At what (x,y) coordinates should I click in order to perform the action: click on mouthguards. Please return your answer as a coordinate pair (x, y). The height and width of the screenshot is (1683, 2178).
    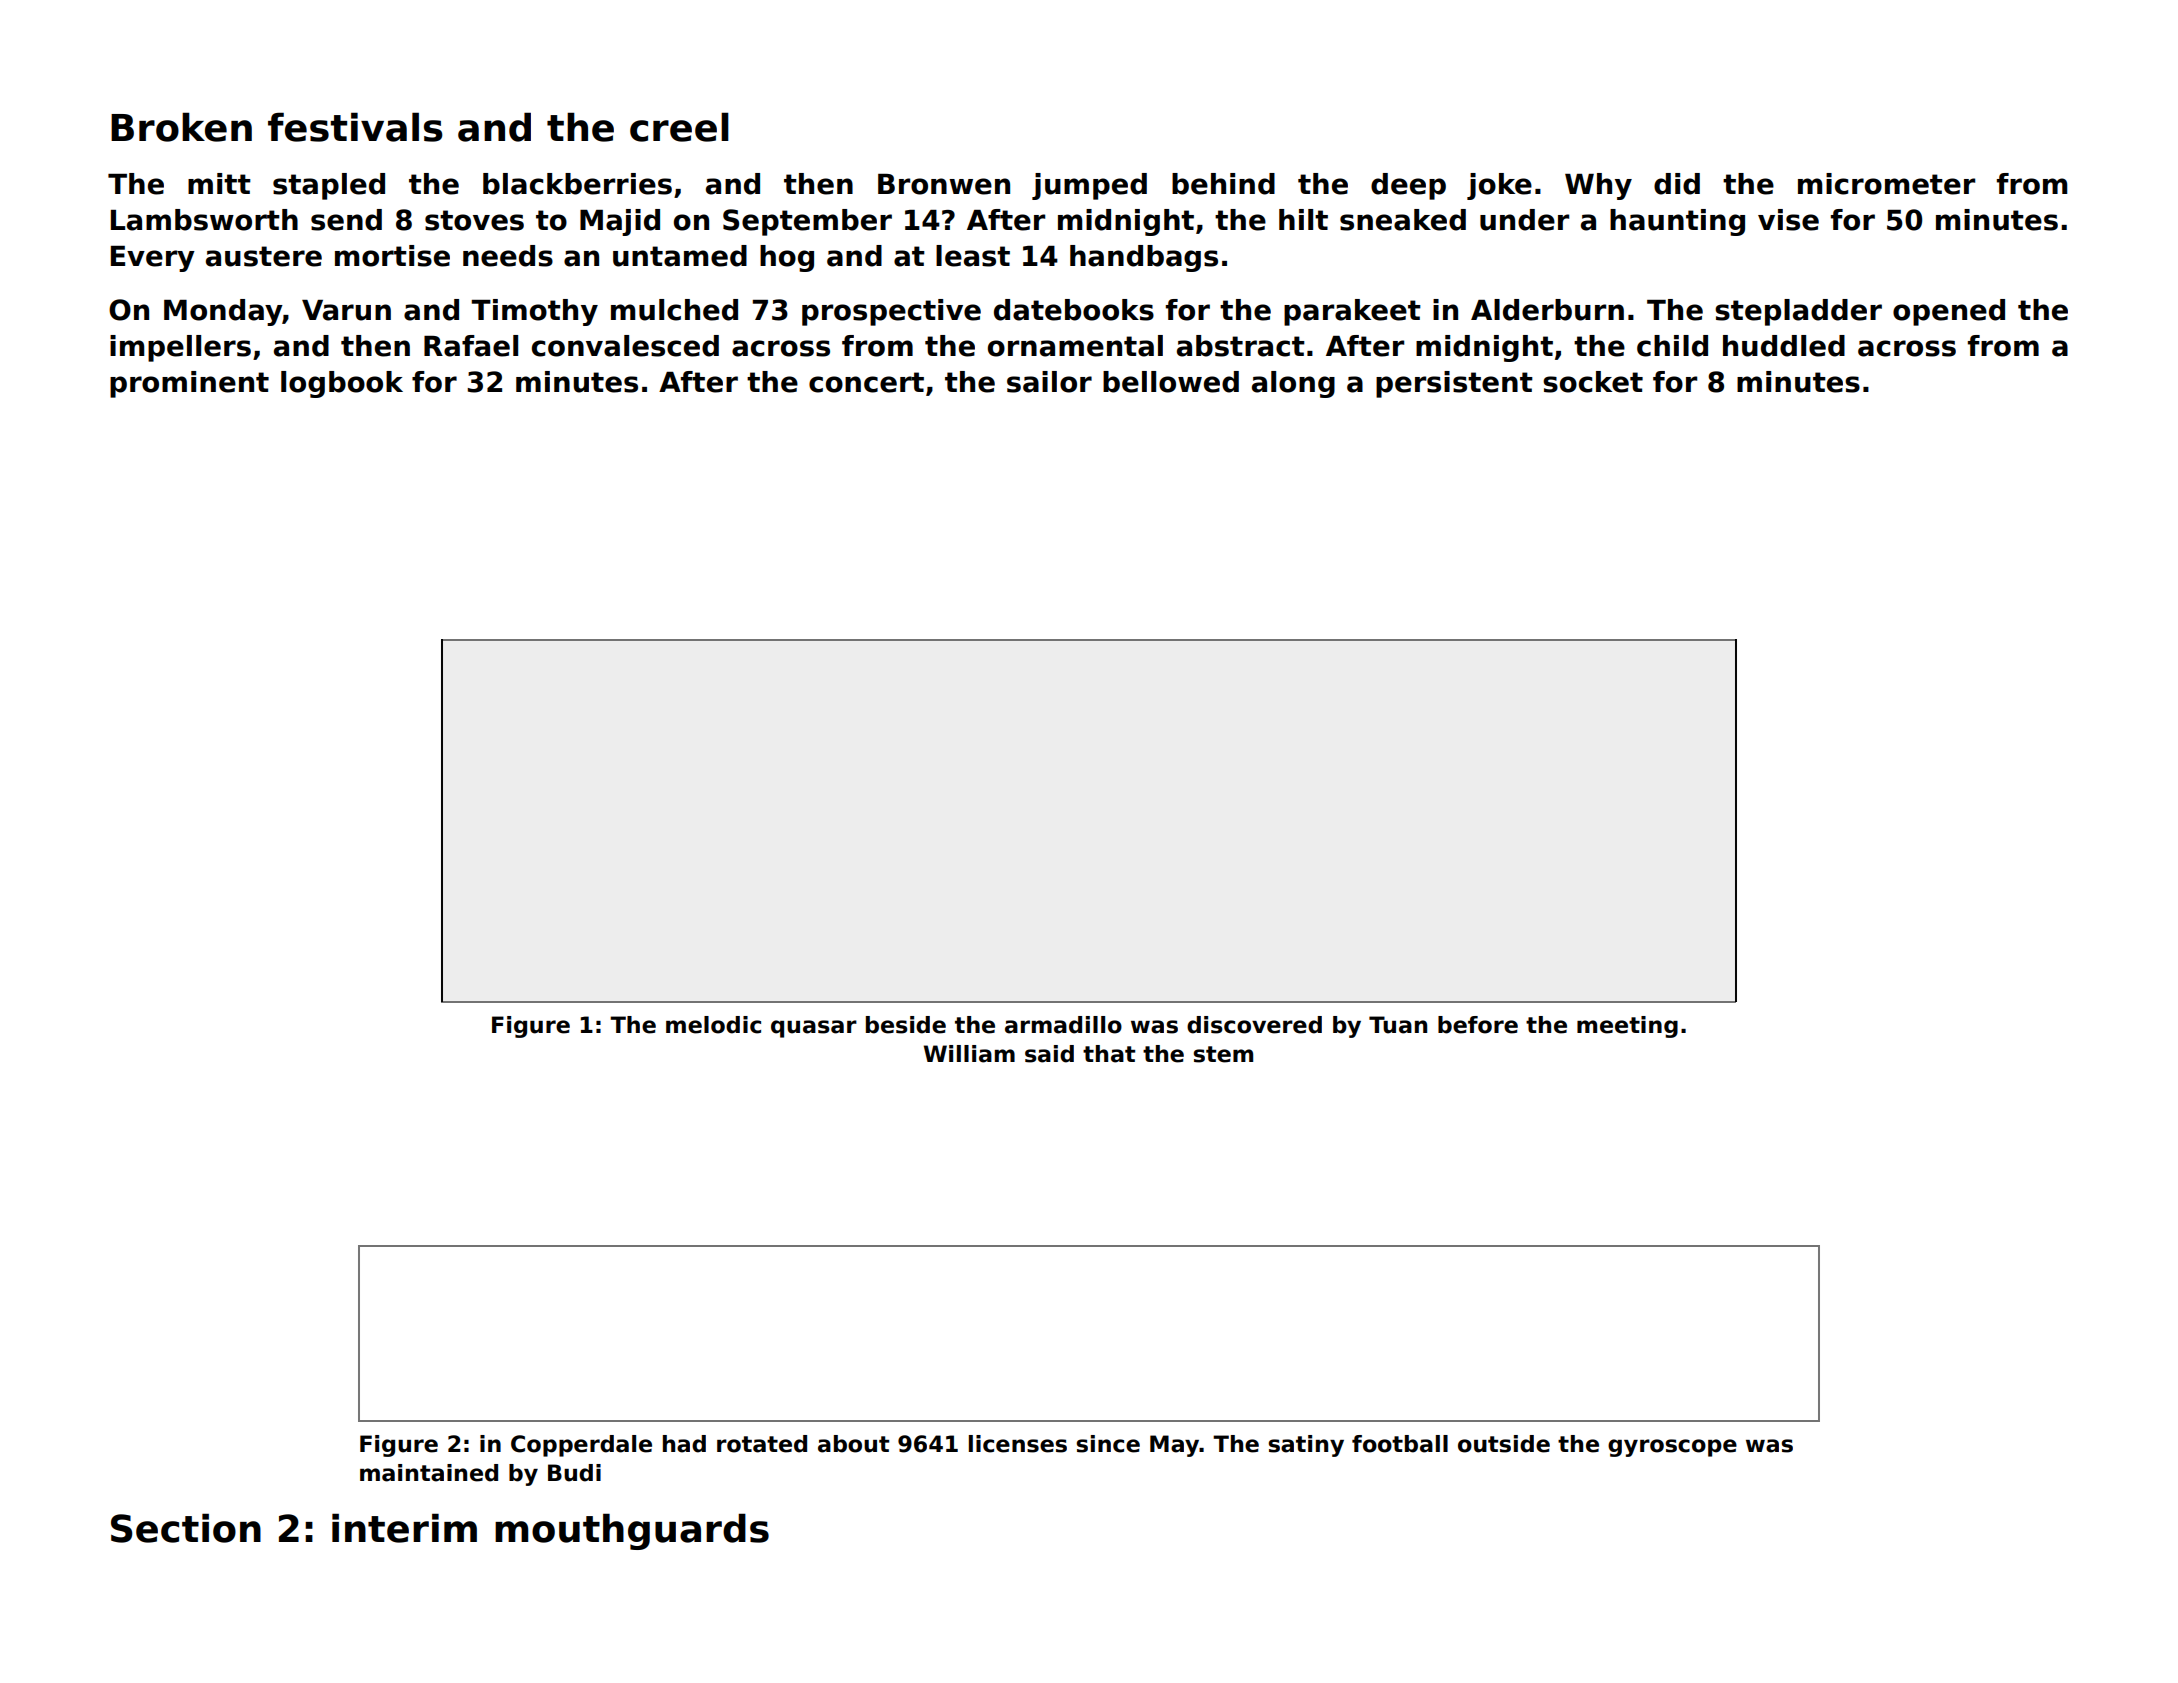
    Looking at the image, I should click on (632, 1531).
